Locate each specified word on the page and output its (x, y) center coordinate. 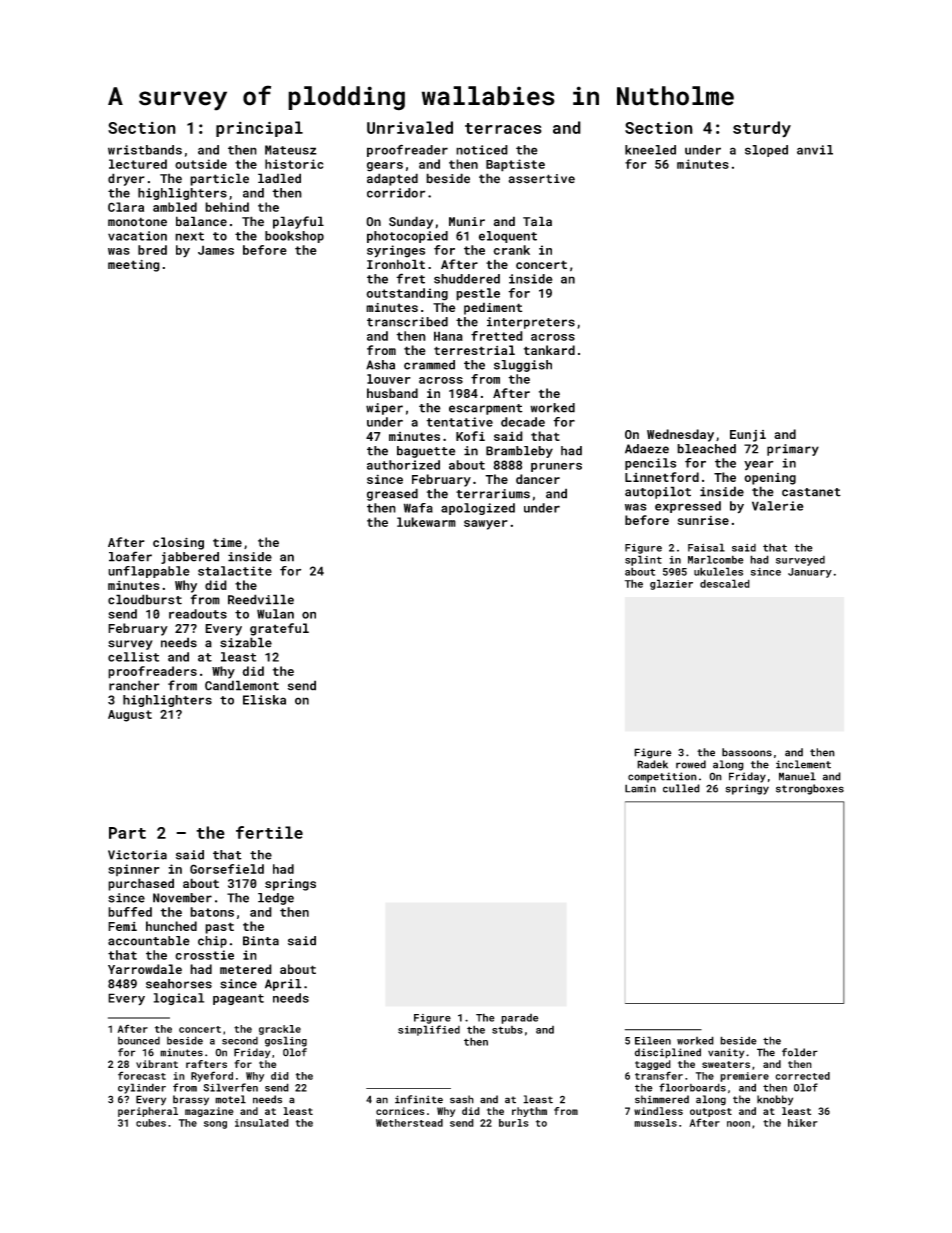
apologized (478, 509)
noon (738, 1124)
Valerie (778, 506)
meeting (134, 266)
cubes (151, 1123)
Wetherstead (409, 1123)
